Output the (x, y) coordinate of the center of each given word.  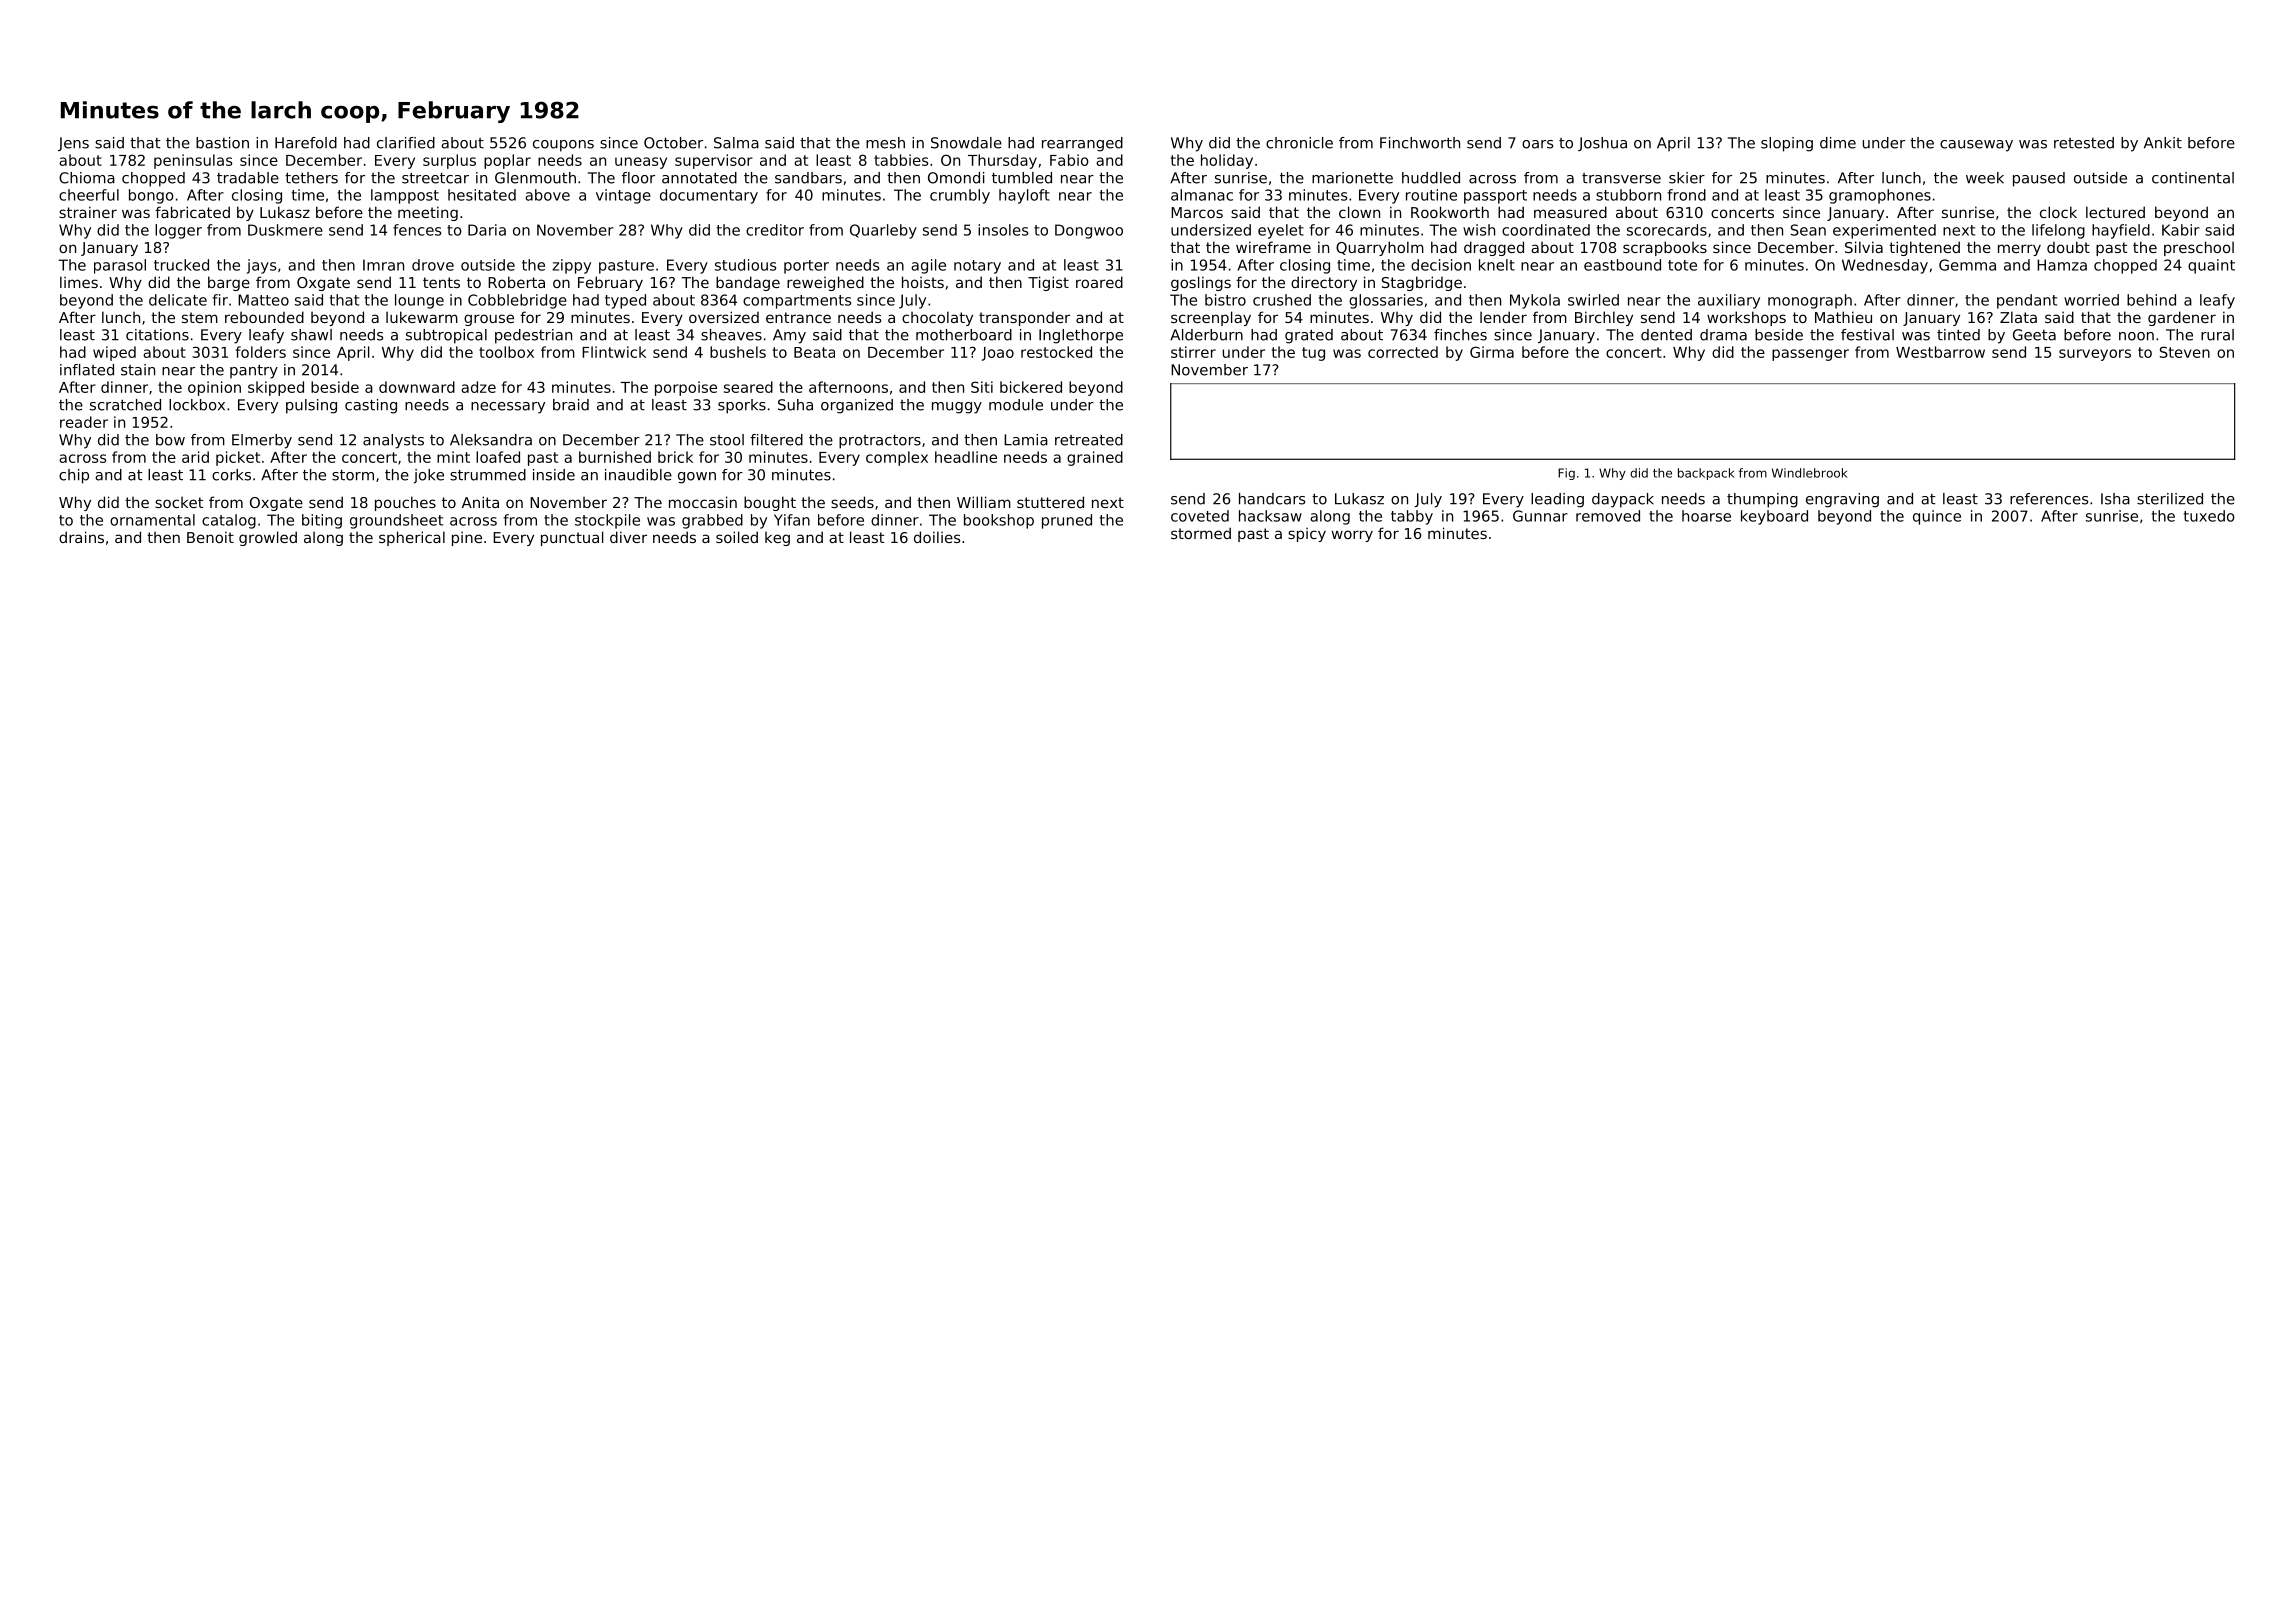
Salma (736, 143)
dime (1838, 143)
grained (1095, 458)
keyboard (1774, 517)
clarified (406, 143)
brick (675, 457)
